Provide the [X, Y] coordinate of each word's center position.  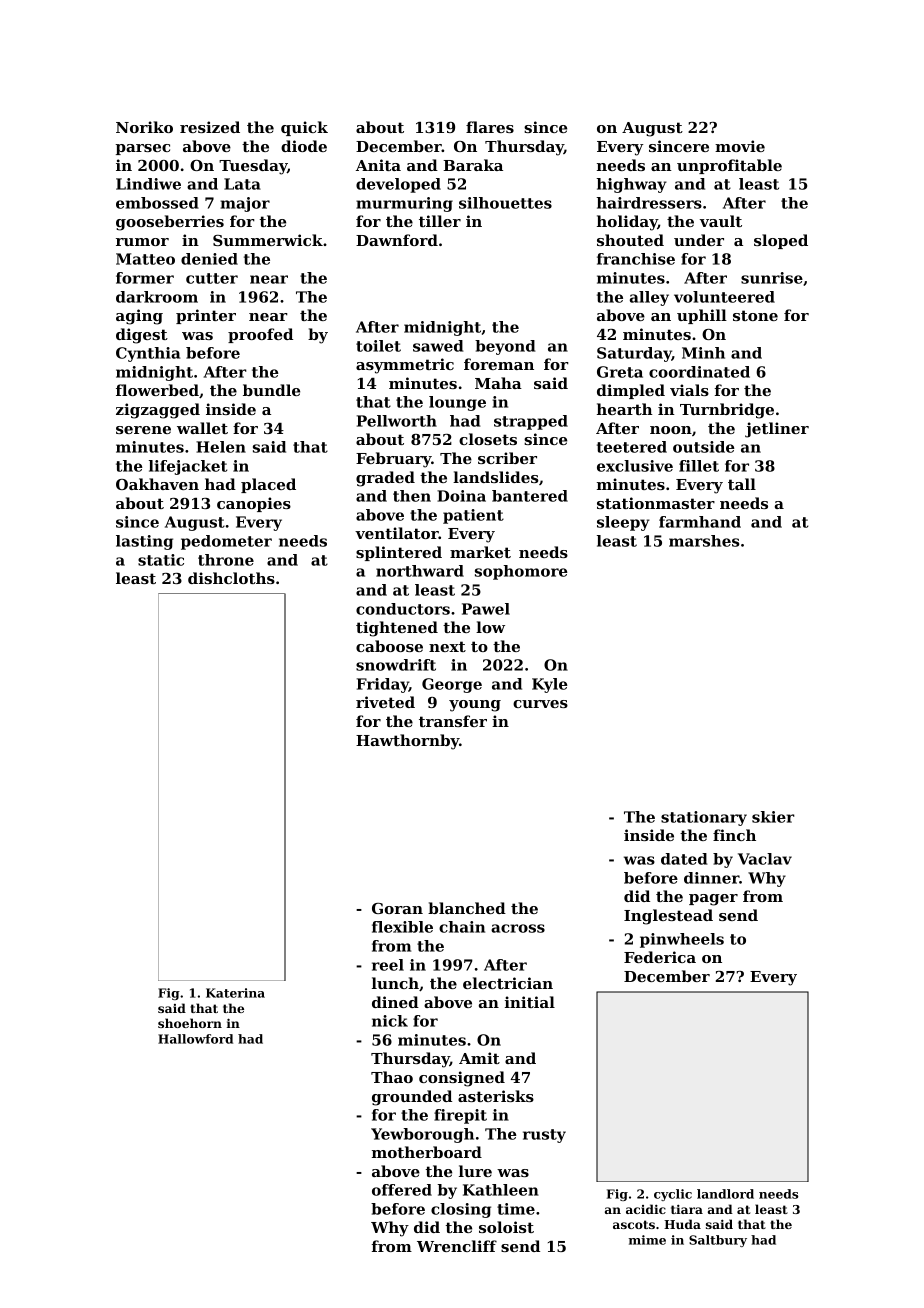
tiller [440, 221]
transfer [453, 721]
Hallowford [195, 1039]
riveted [385, 702]
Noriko [144, 127]
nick [390, 1021]
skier [773, 817]
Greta [620, 372]
